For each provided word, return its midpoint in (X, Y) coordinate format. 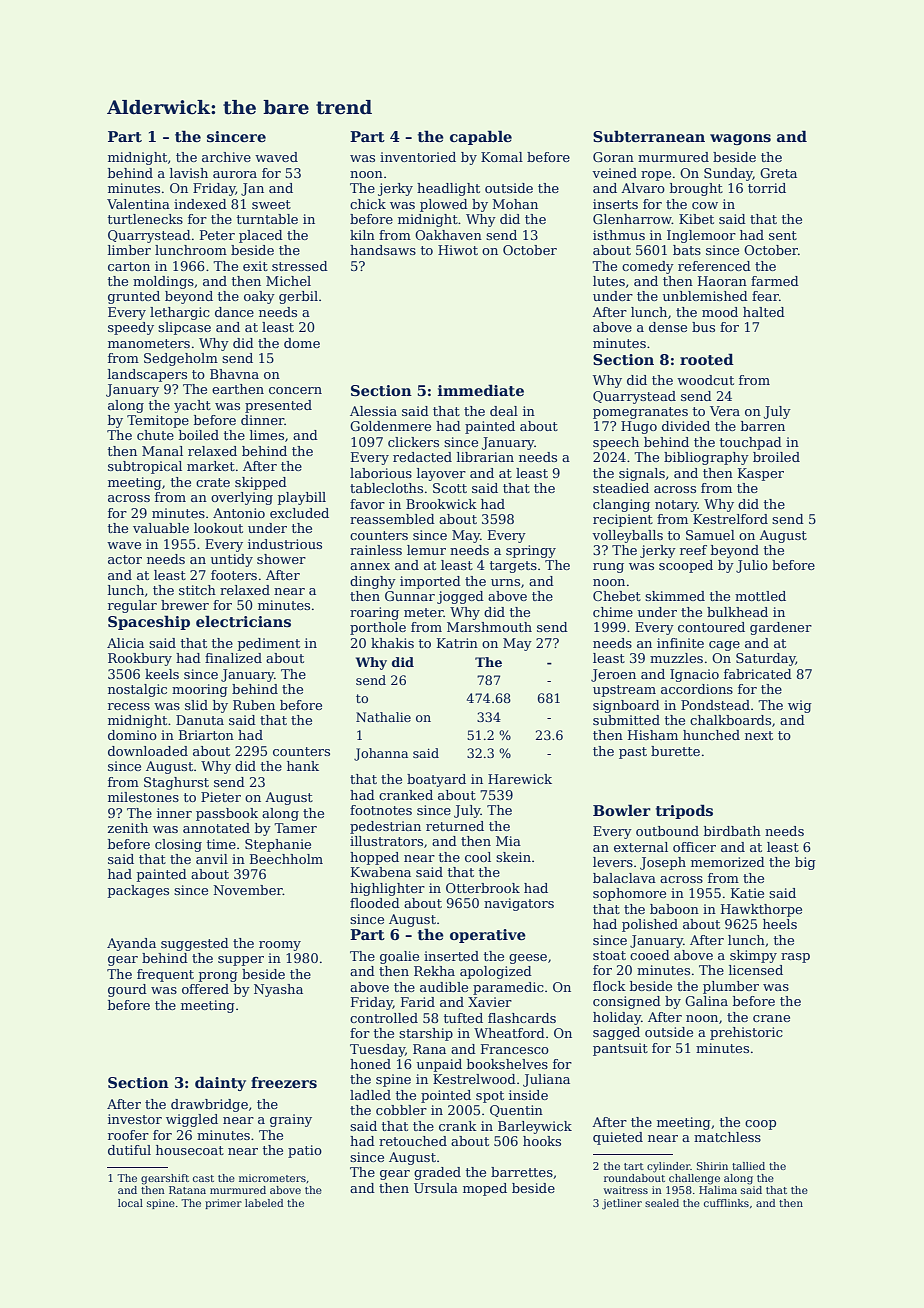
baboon (674, 909)
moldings (163, 282)
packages (138, 891)
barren (763, 426)
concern (295, 390)
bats (687, 250)
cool (478, 857)
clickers (413, 442)
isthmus (619, 235)
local (130, 1203)
